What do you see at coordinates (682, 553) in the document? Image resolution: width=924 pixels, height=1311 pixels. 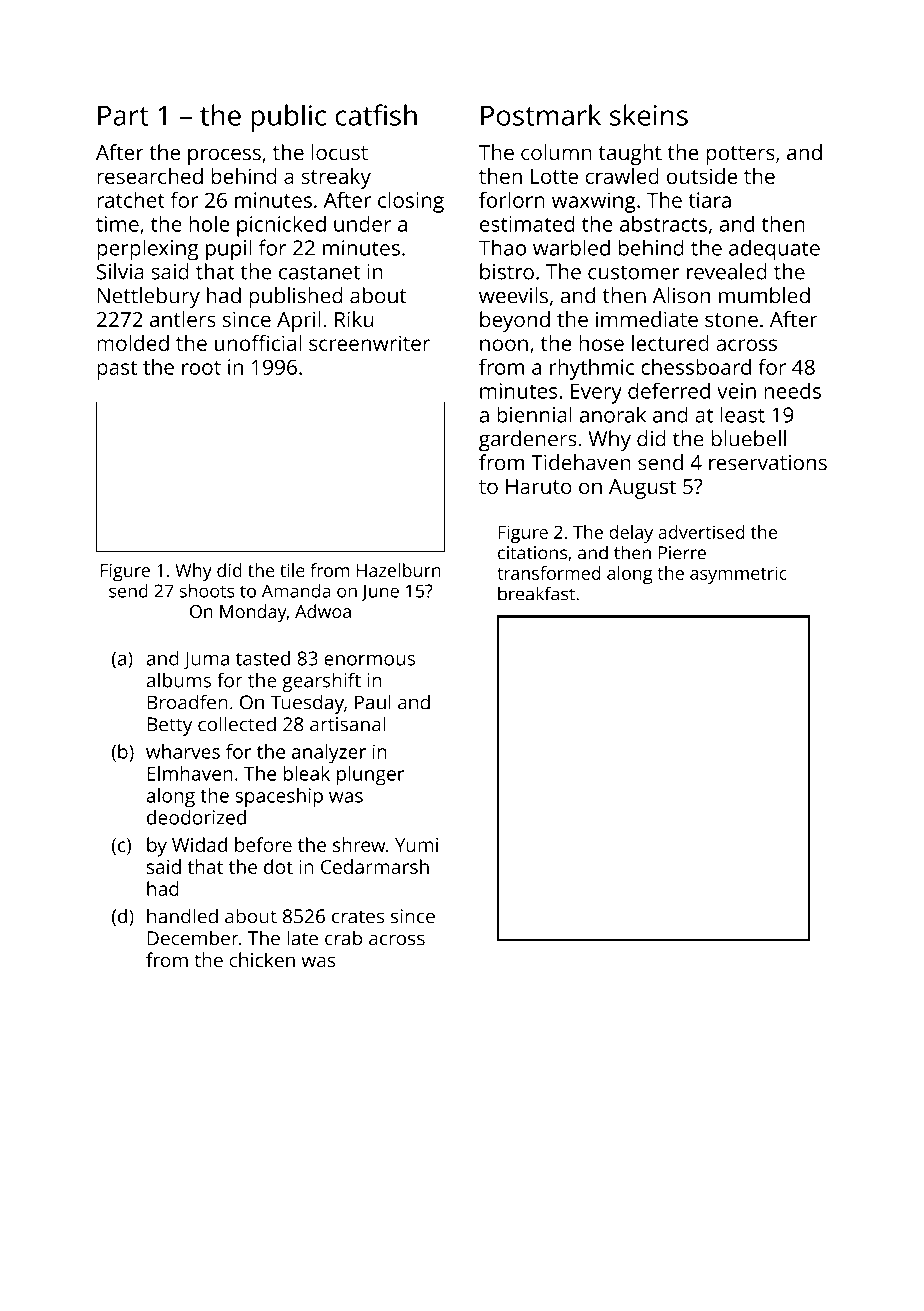 I see `Pierre` at bounding box center [682, 553].
